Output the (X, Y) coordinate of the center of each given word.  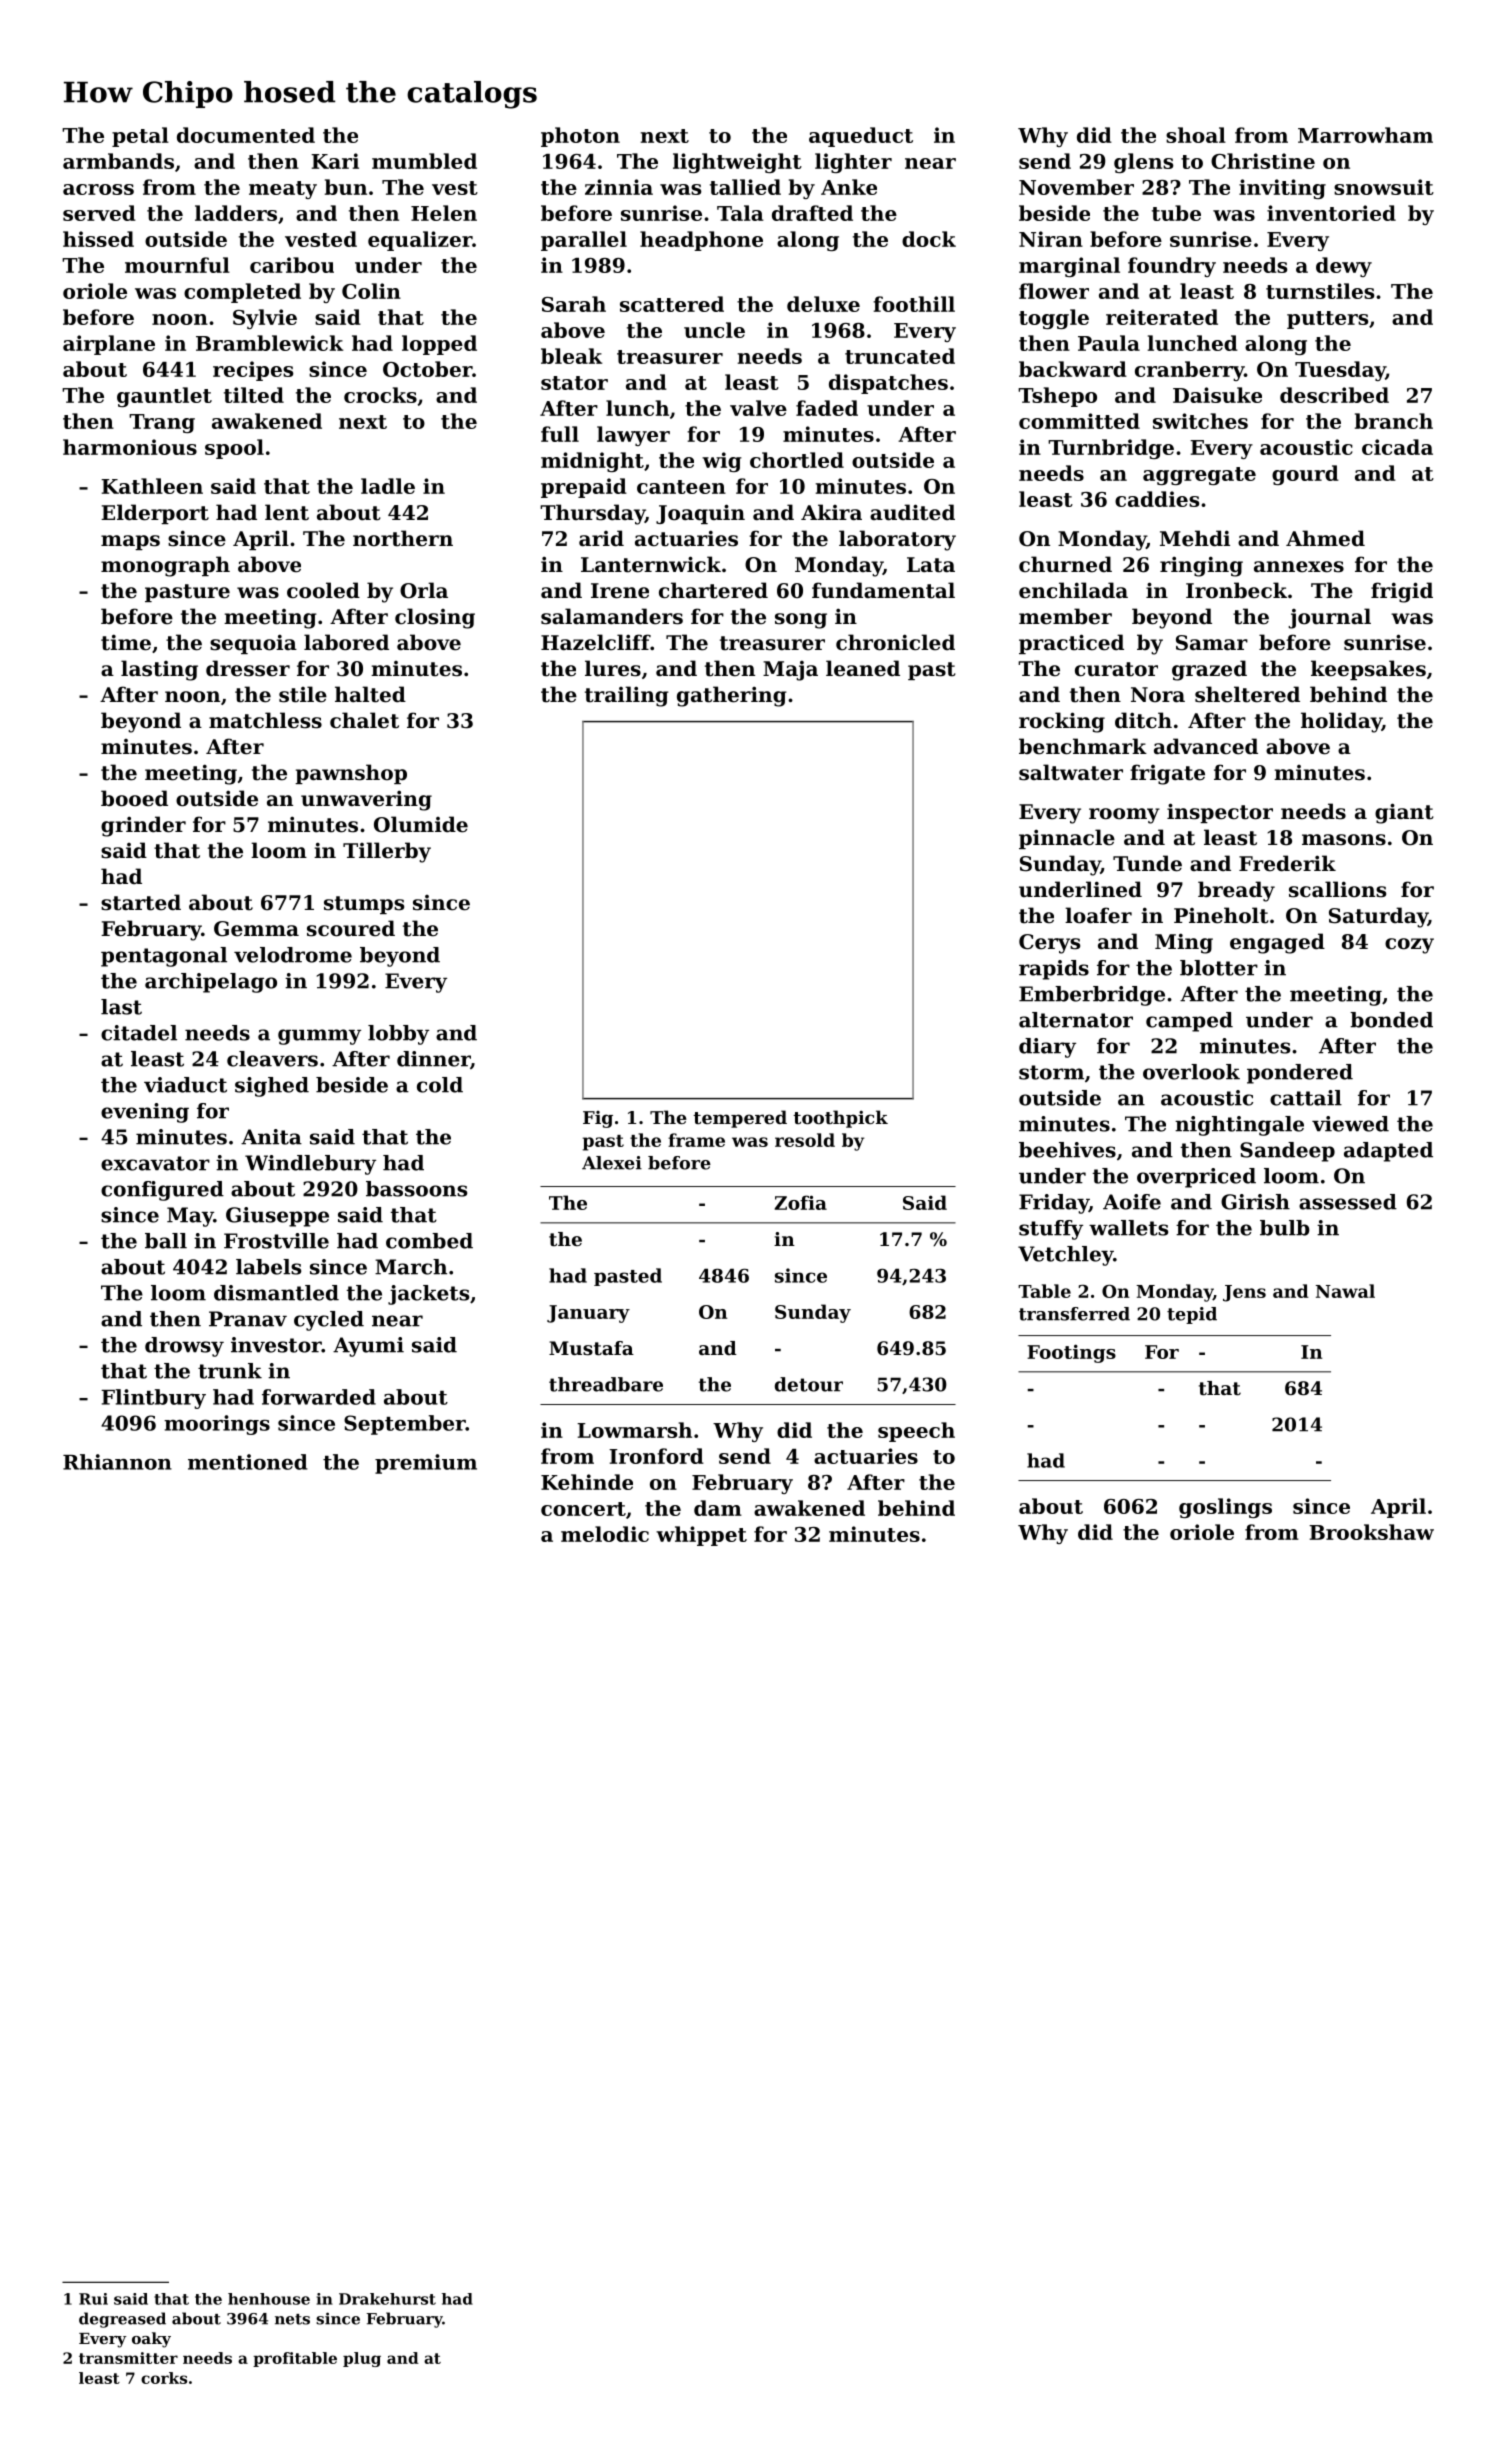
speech (916, 1432)
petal (140, 137)
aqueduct (861, 137)
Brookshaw (1371, 1532)
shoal (1196, 135)
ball (166, 1241)
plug (362, 2359)
